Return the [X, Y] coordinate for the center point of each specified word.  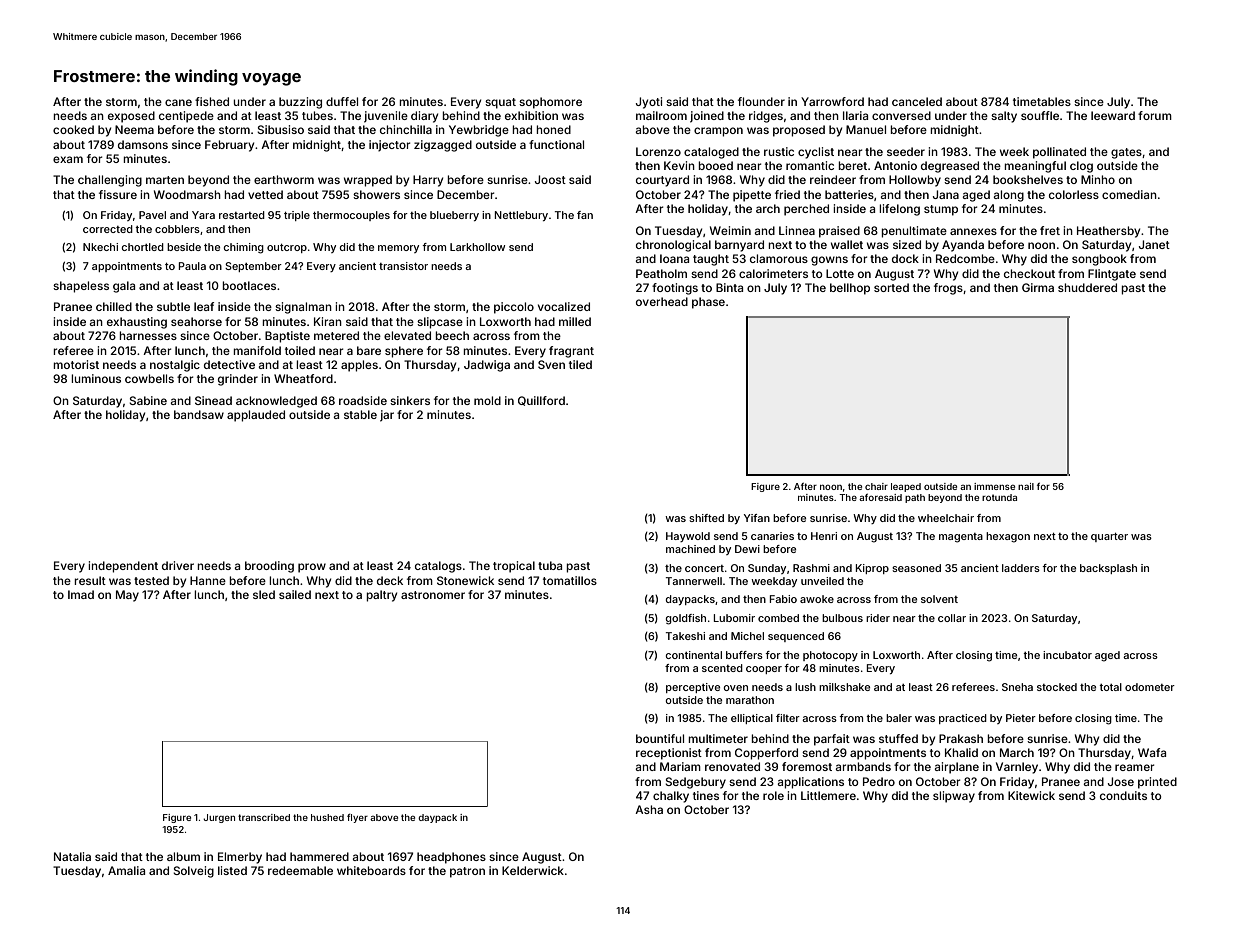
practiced [963, 719]
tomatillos [570, 580]
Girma [1038, 287]
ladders [1021, 568]
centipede [186, 117]
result [90, 580]
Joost [550, 179]
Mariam [680, 766]
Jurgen [219, 818]
